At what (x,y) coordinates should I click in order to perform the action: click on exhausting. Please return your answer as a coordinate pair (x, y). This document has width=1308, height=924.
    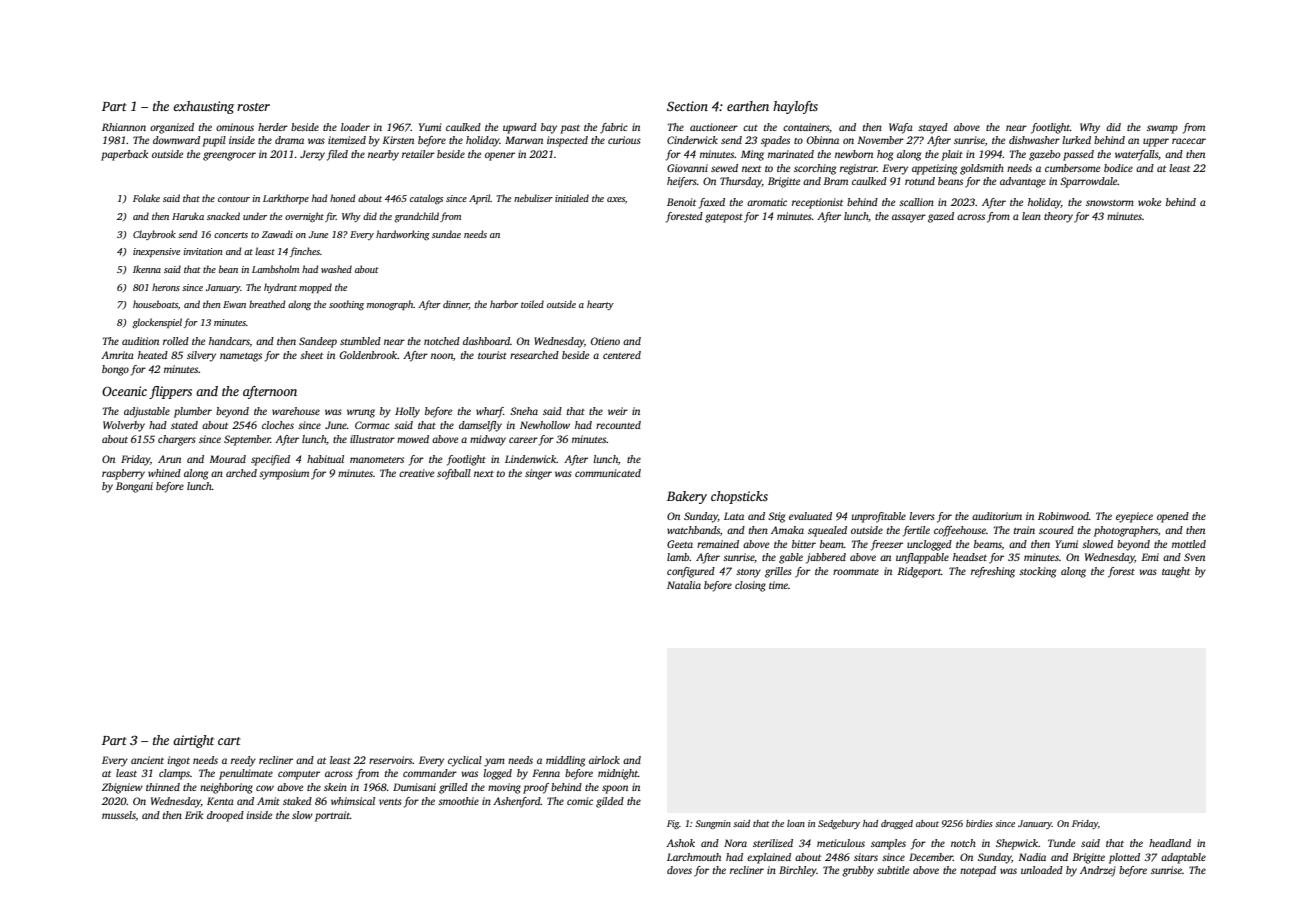
    Looking at the image, I should click on (203, 107).
